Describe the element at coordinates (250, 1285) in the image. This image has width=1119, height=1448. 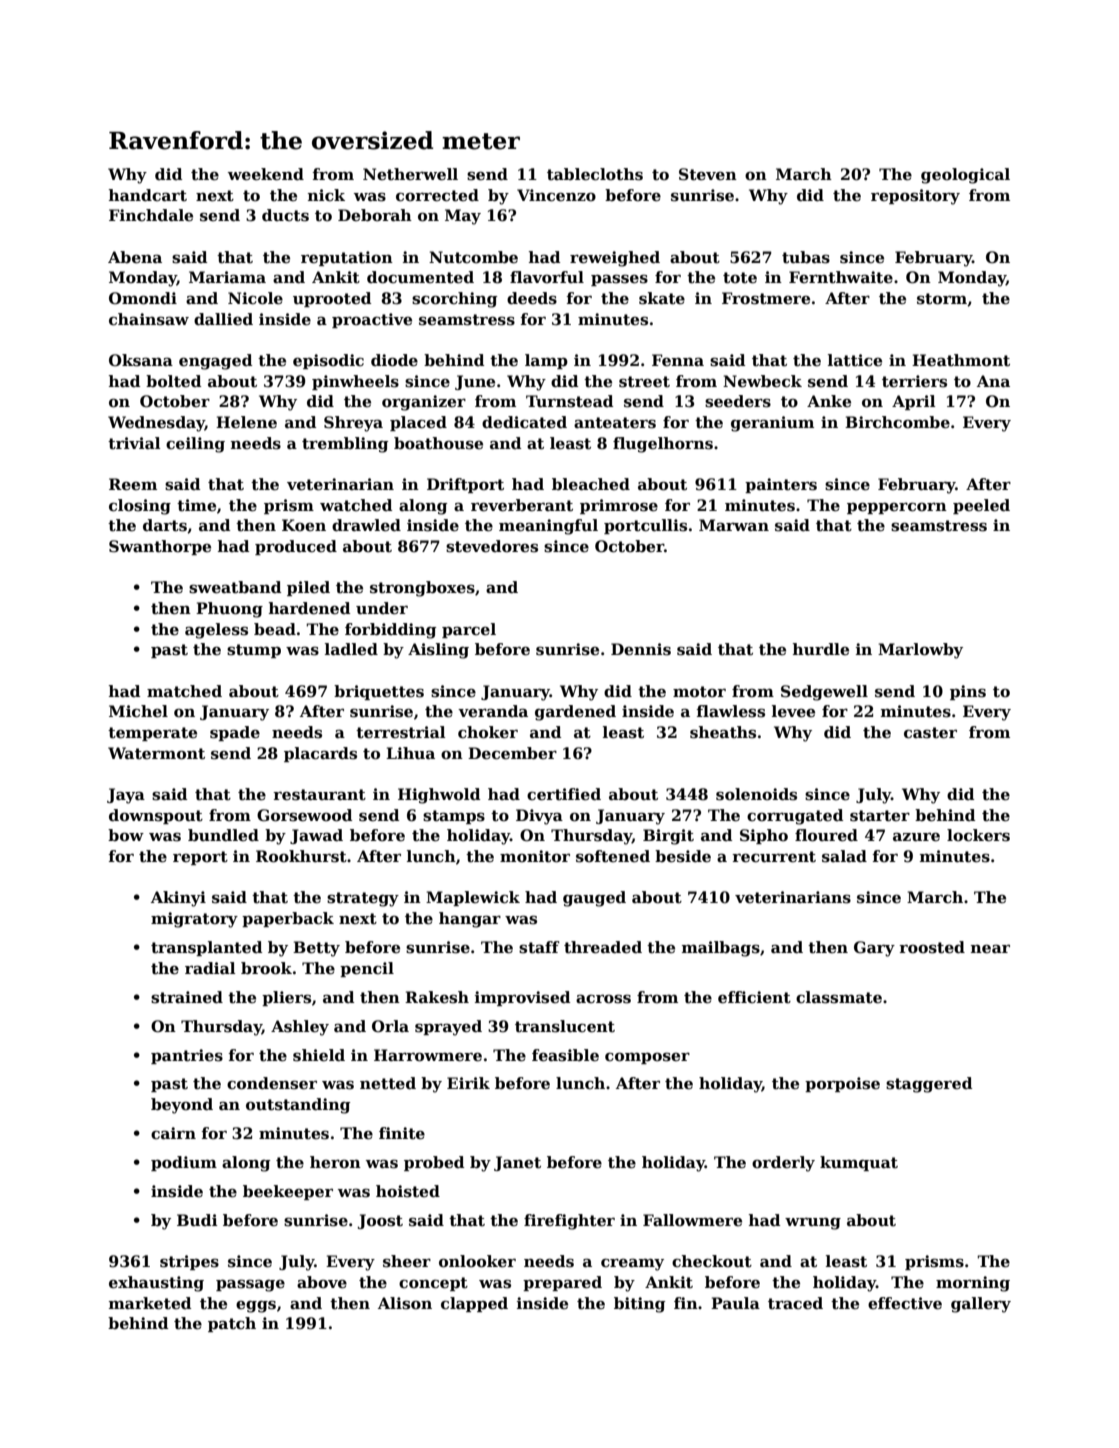
I see `passage` at that location.
